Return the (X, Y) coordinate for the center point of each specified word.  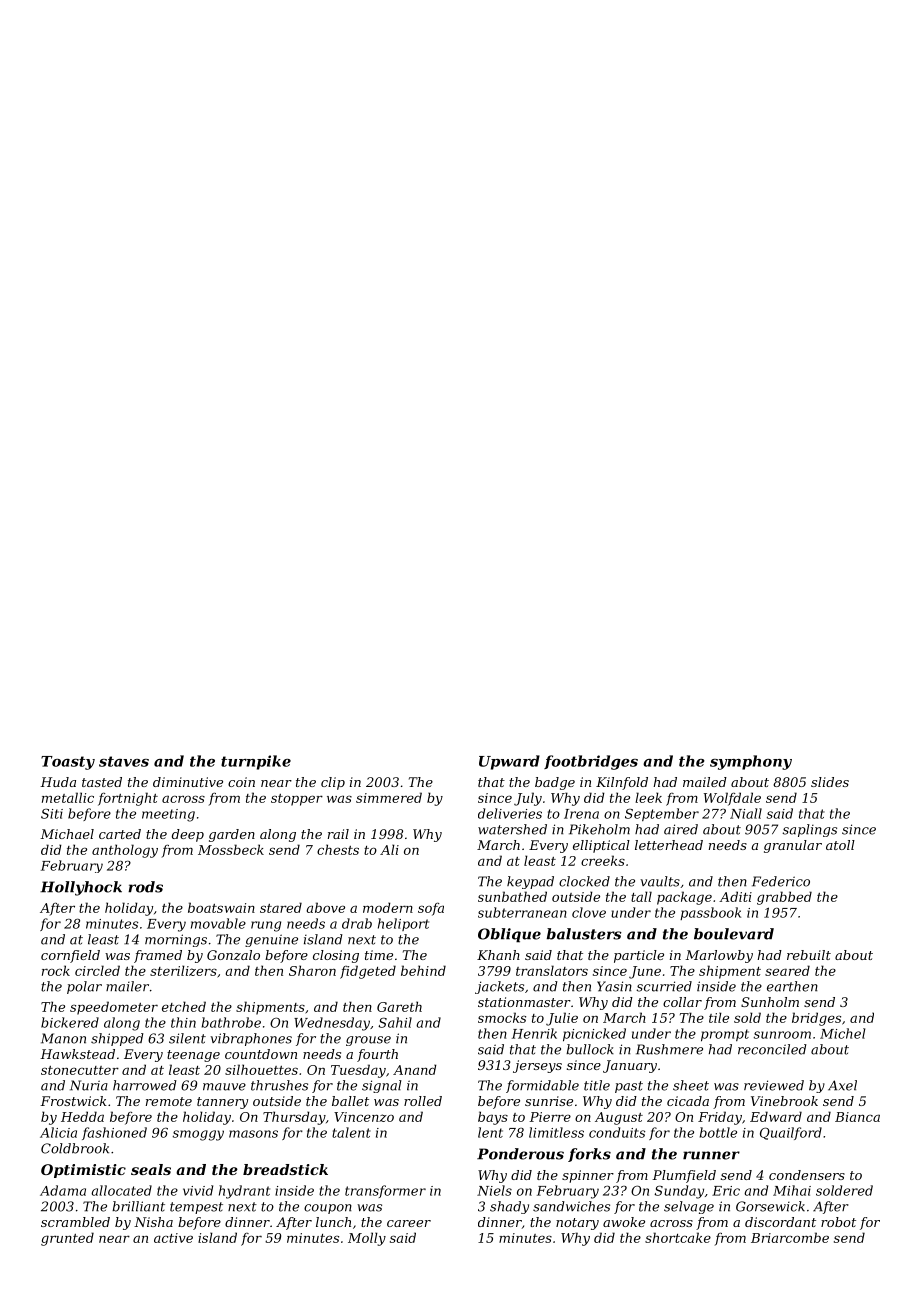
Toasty (68, 763)
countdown (261, 1054)
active (173, 1238)
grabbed (784, 898)
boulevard (734, 934)
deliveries (510, 813)
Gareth (399, 1006)
